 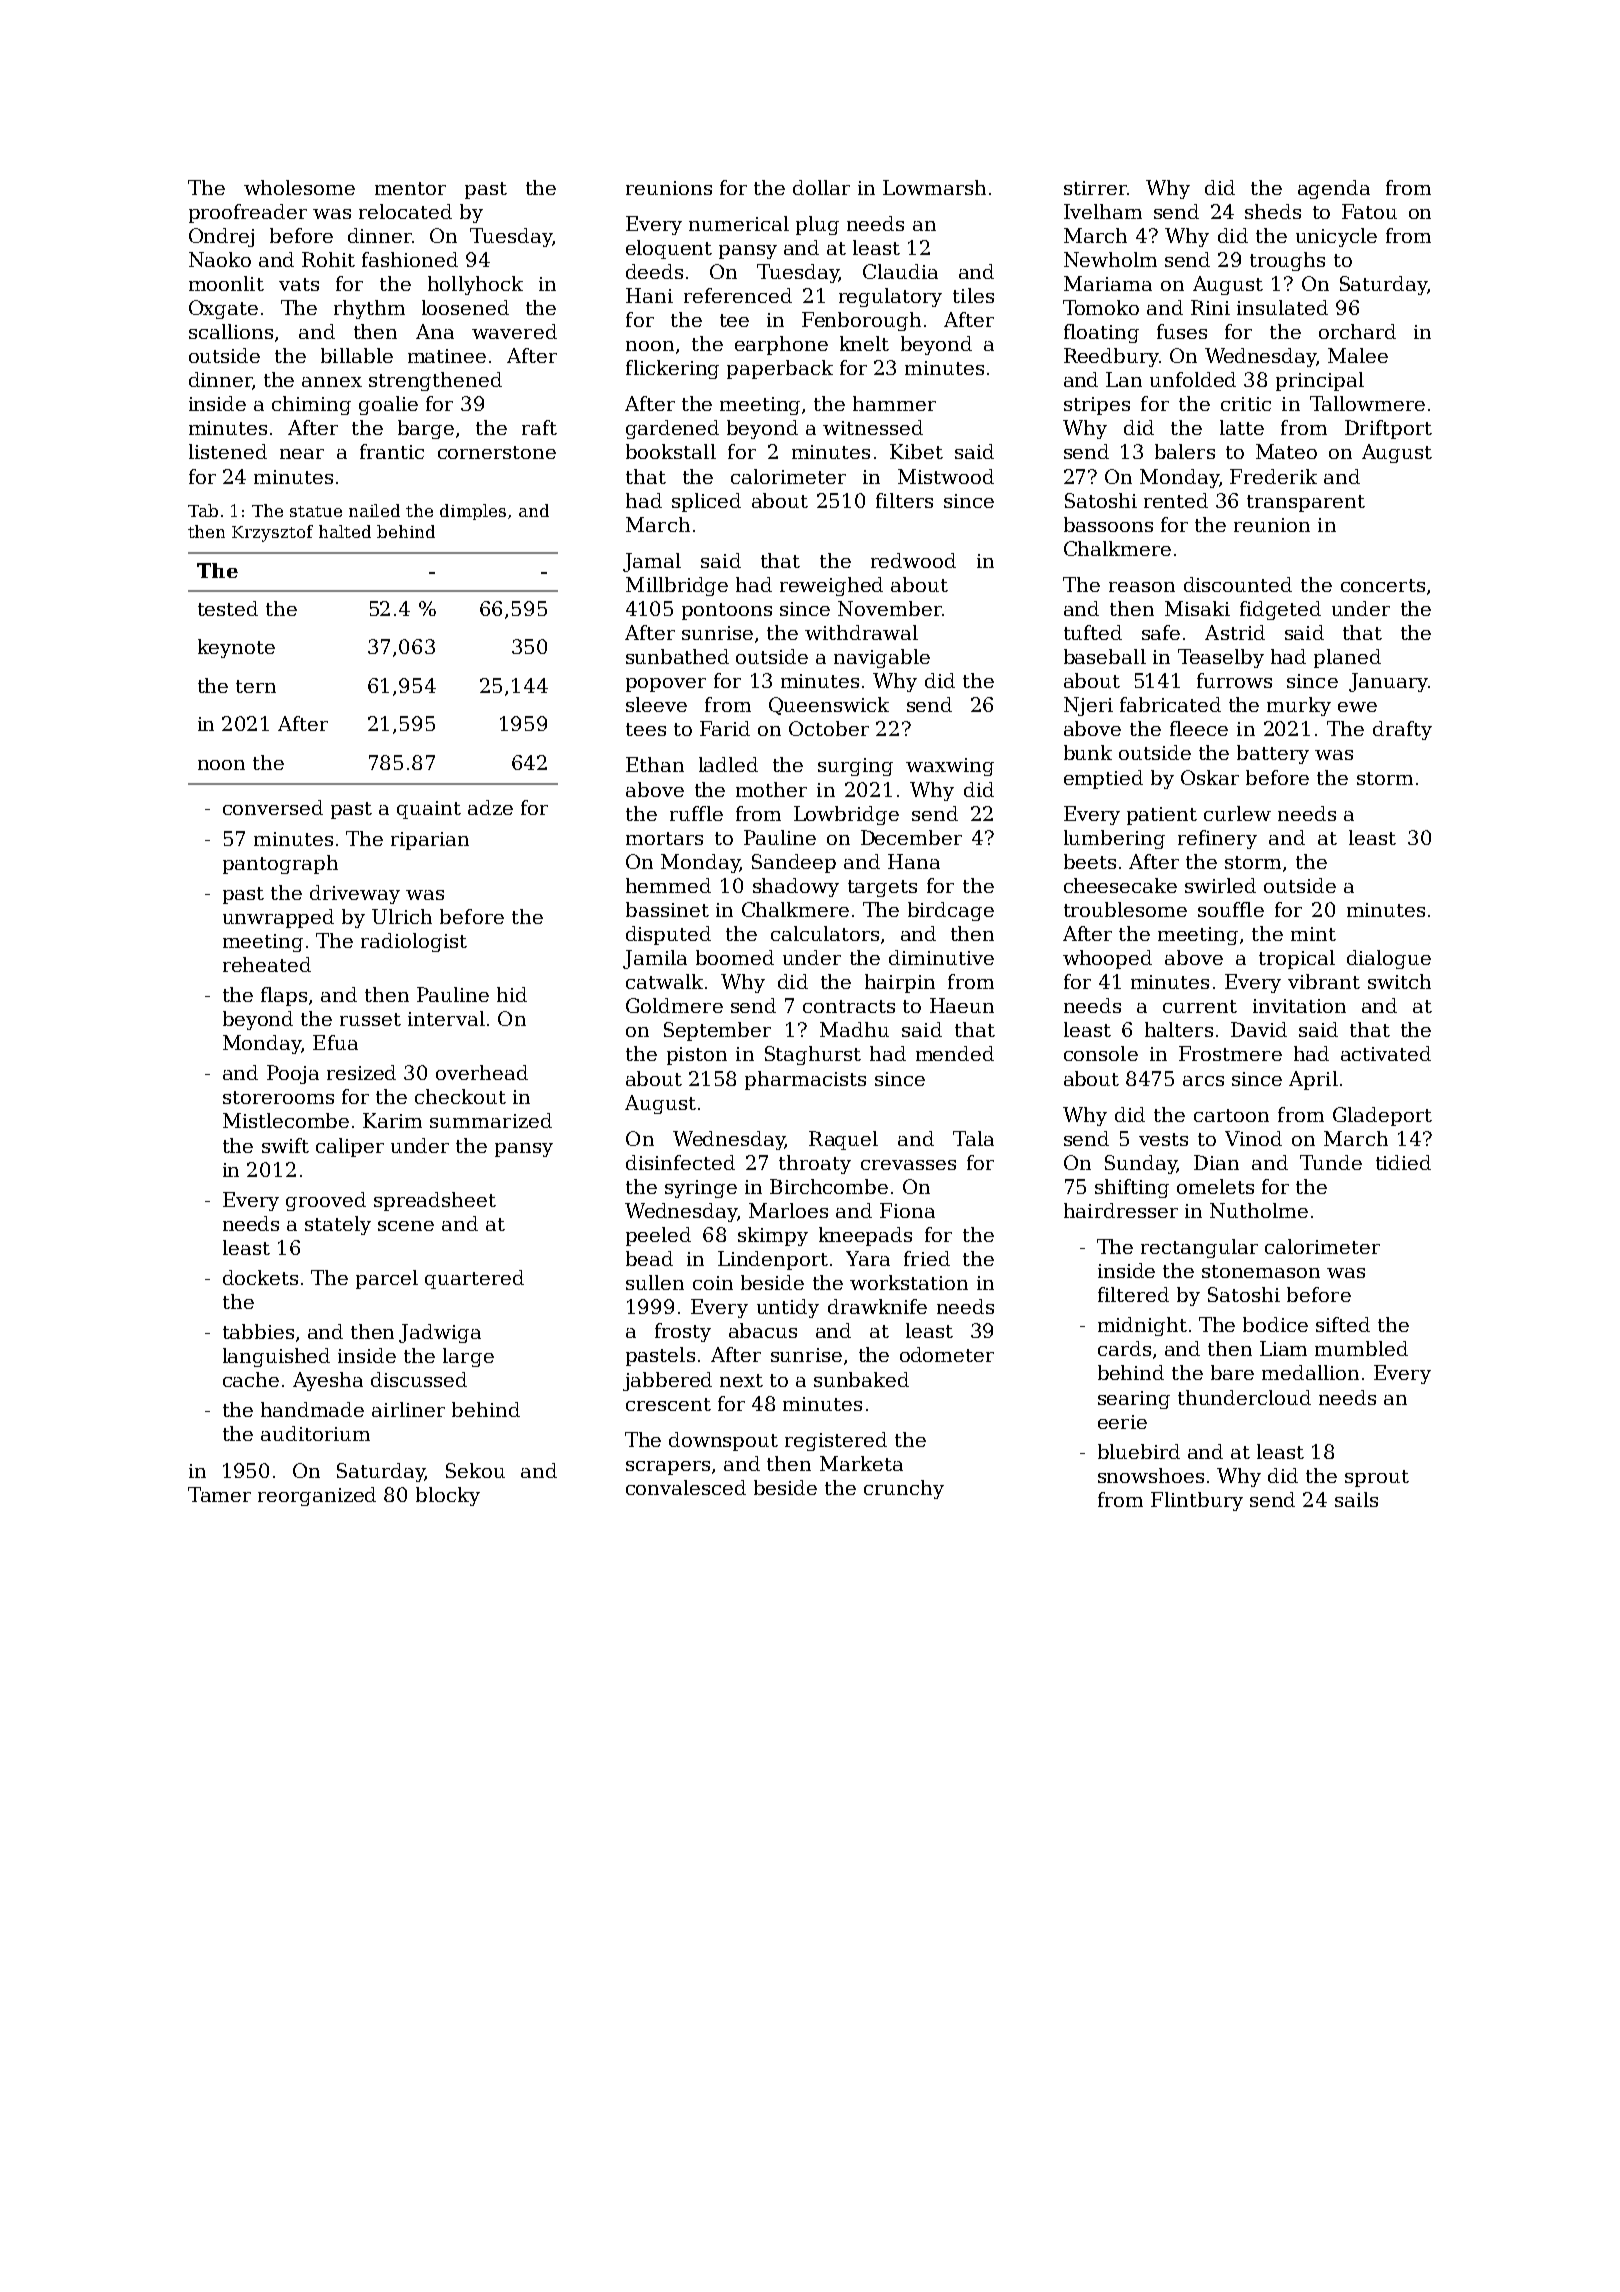 I want to click on swift, so click(x=285, y=1145).
